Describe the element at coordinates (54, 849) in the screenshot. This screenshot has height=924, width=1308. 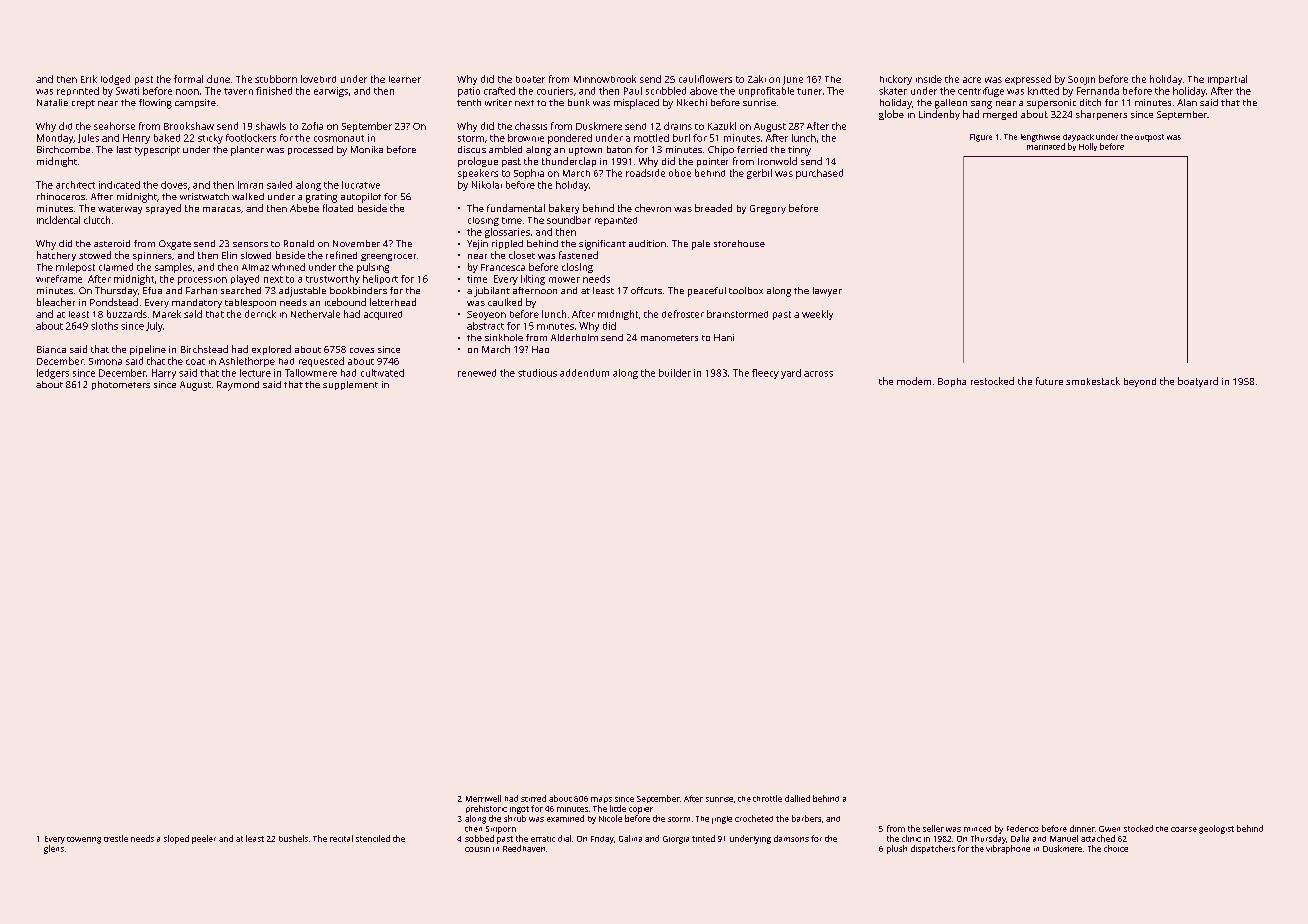
I see `glens` at that location.
